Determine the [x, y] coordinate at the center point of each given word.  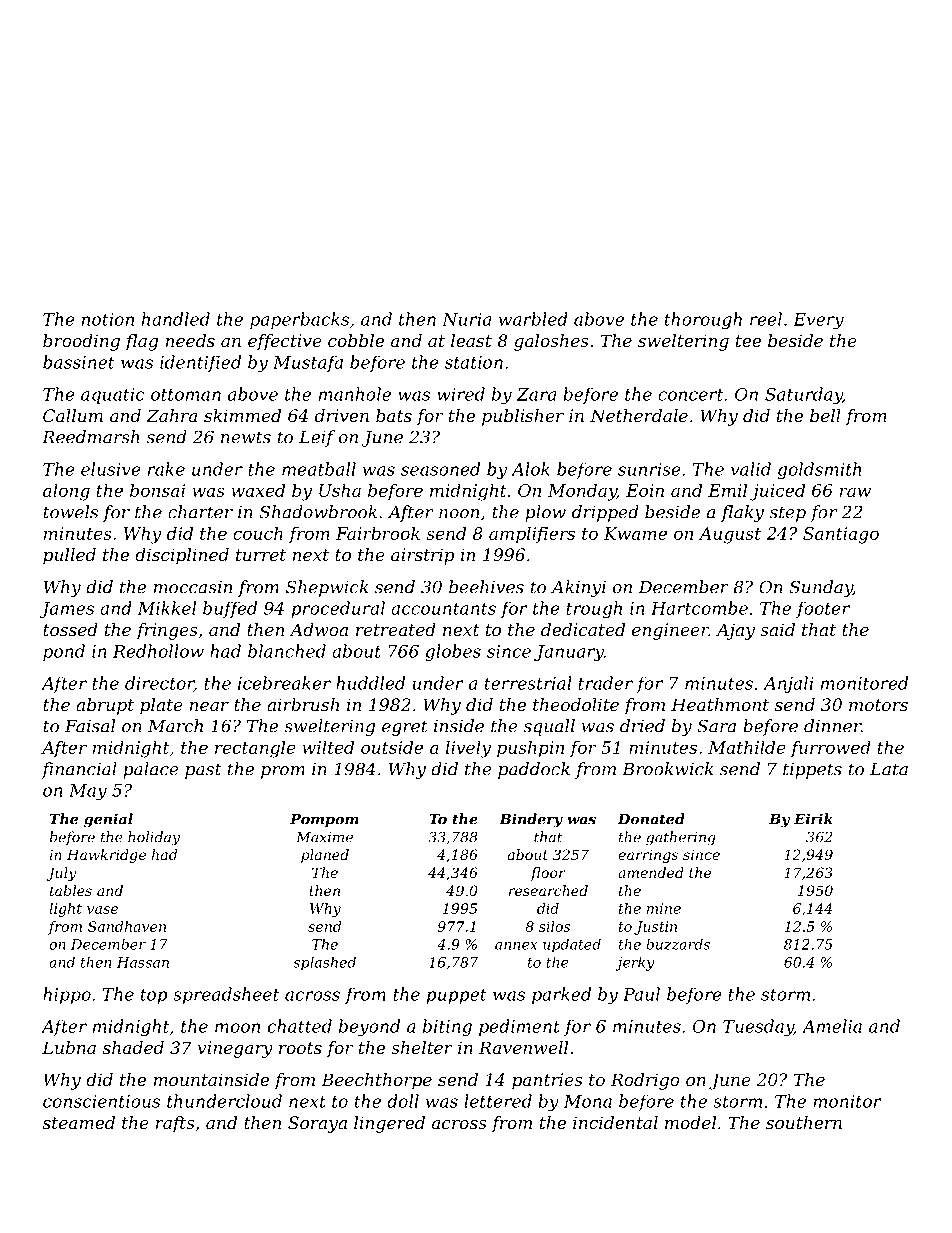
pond [64, 652]
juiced [777, 492]
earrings [648, 856]
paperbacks [299, 320]
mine [664, 908]
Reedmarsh [91, 437]
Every [818, 321]
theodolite [576, 704]
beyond [369, 1028]
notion [108, 319]
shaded [133, 1047]
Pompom [324, 820]
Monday [582, 492]
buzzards [678, 944]
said [777, 629]
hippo [67, 995]
